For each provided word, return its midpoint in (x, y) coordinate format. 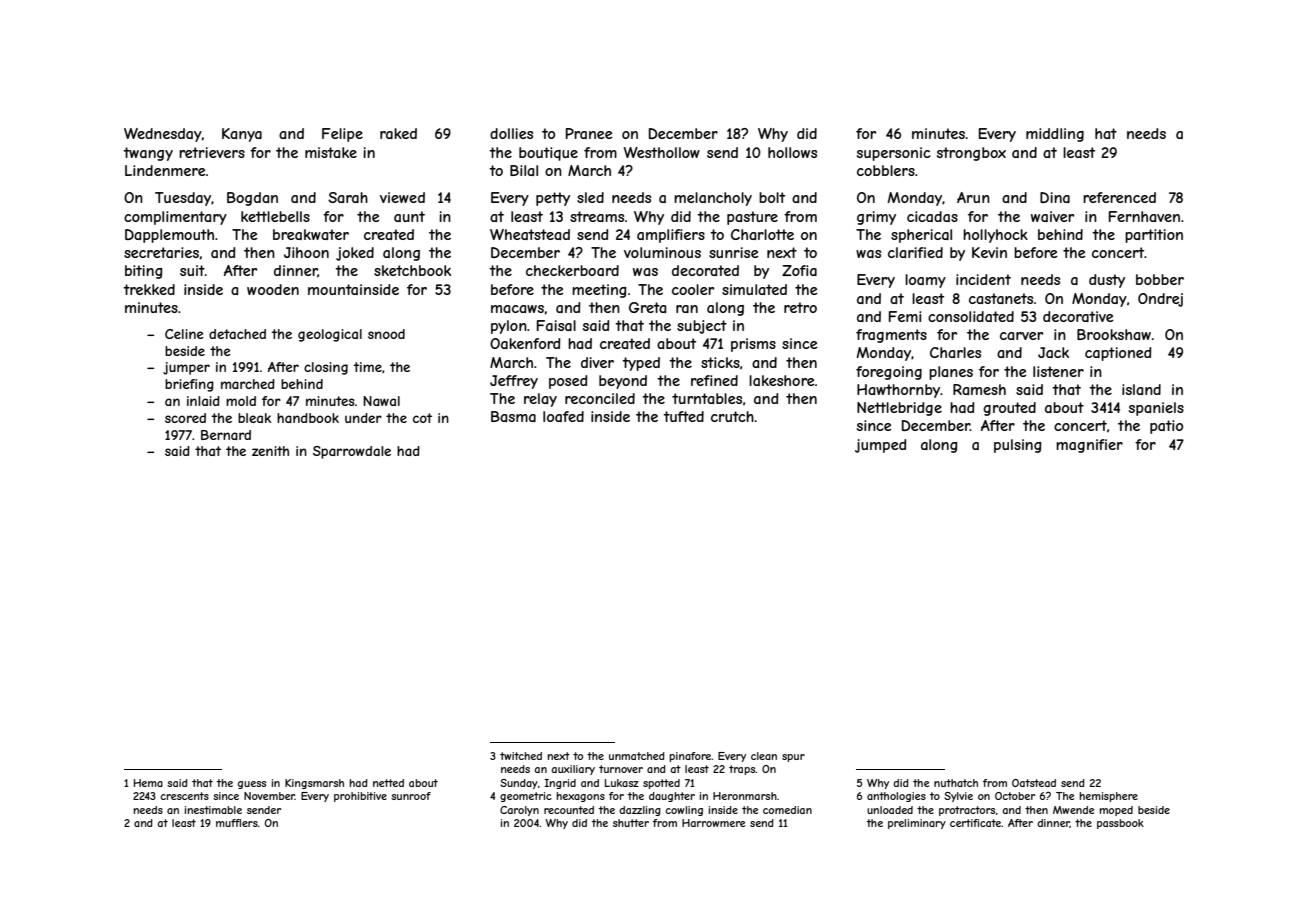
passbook (1120, 824)
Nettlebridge (899, 409)
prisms (753, 345)
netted (388, 783)
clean (764, 756)
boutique (548, 154)
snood (386, 334)
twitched (521, 756)
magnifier (1089, 446)
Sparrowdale (352, 452)
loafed (563, 416)
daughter (672, 797)
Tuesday (183, 199)
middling (1055, 135)
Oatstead (1034, 783)
